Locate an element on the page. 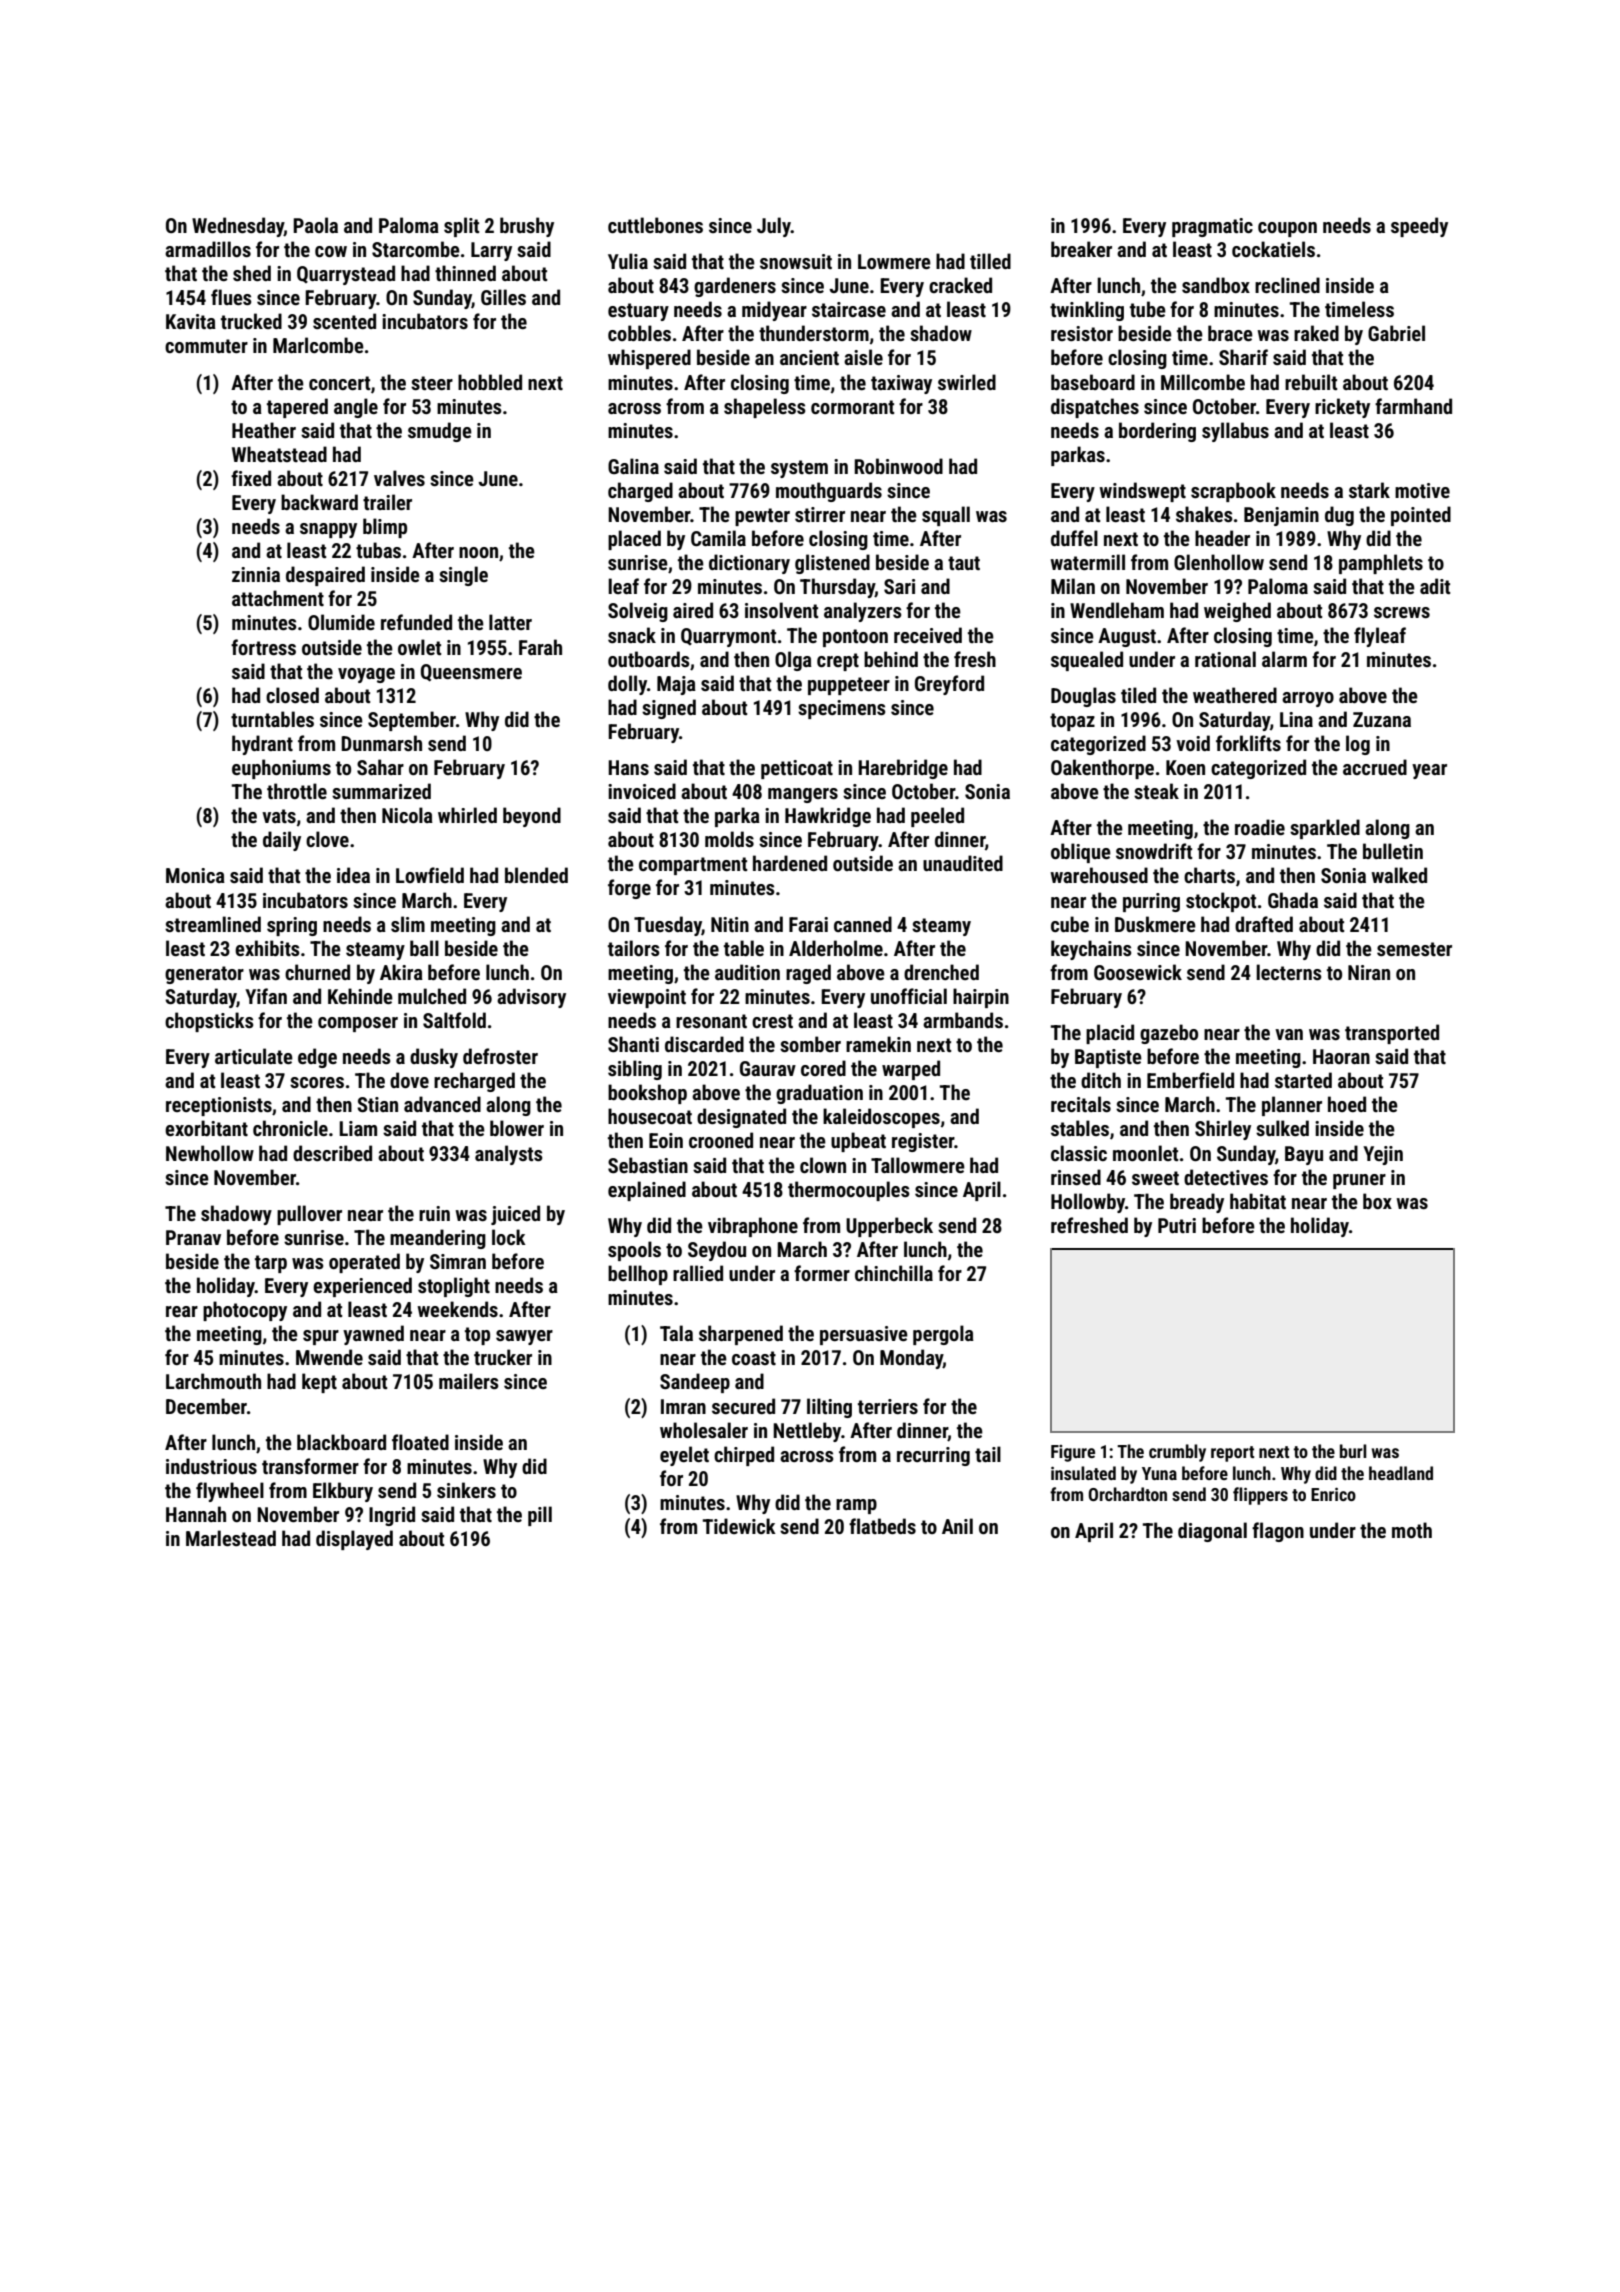  Shirley is located at coordinates (1223, 1130).
